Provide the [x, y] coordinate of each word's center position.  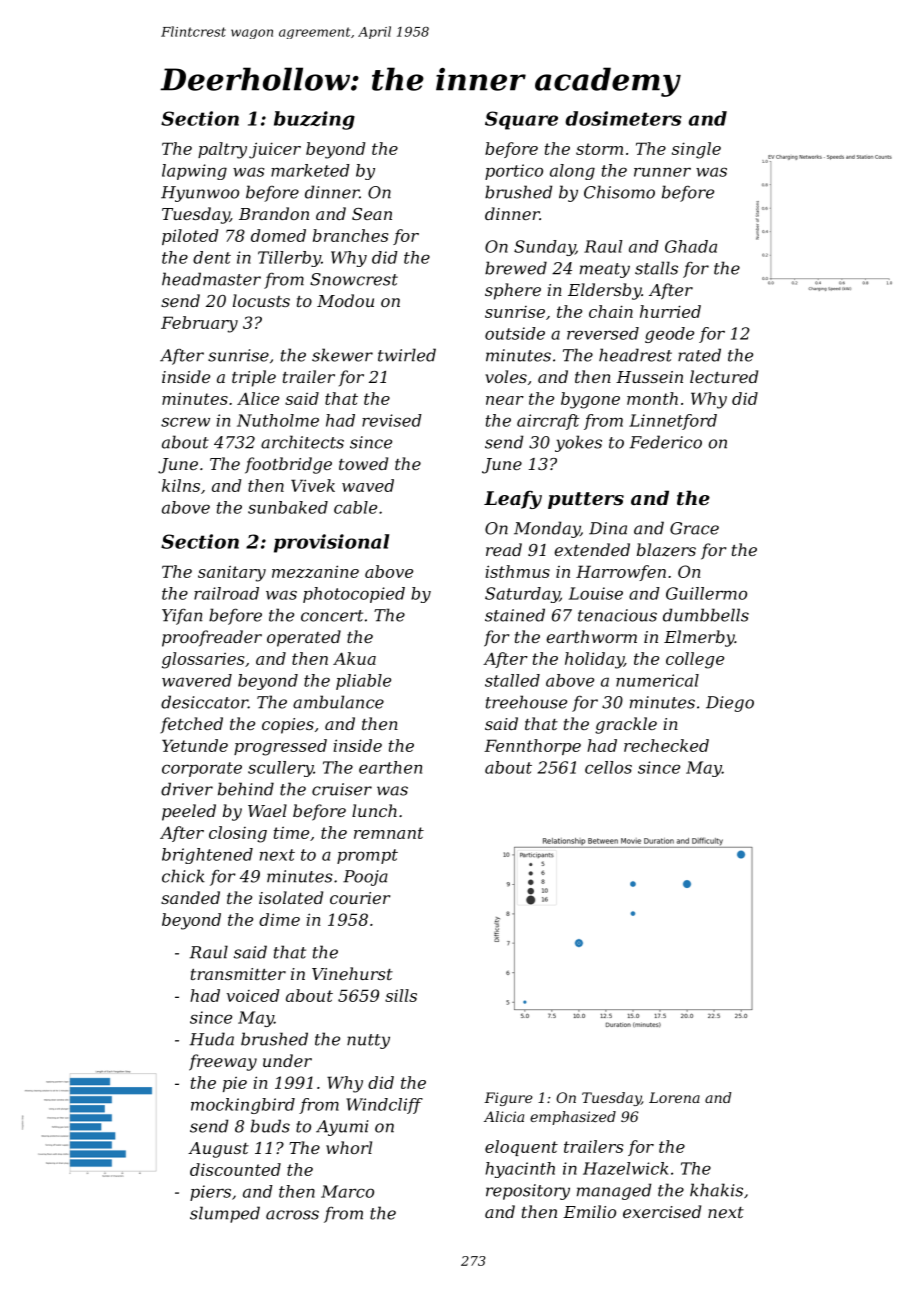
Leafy [513, 500]
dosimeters [624, 118]
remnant [389, 833]
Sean [372, 214]
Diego [730, 704]
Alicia [504, 1116]
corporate [202, 769]
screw [185, 422]
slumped [225, 1214]
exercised [662, 1211]
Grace [694, 528]
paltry [222, 150]
